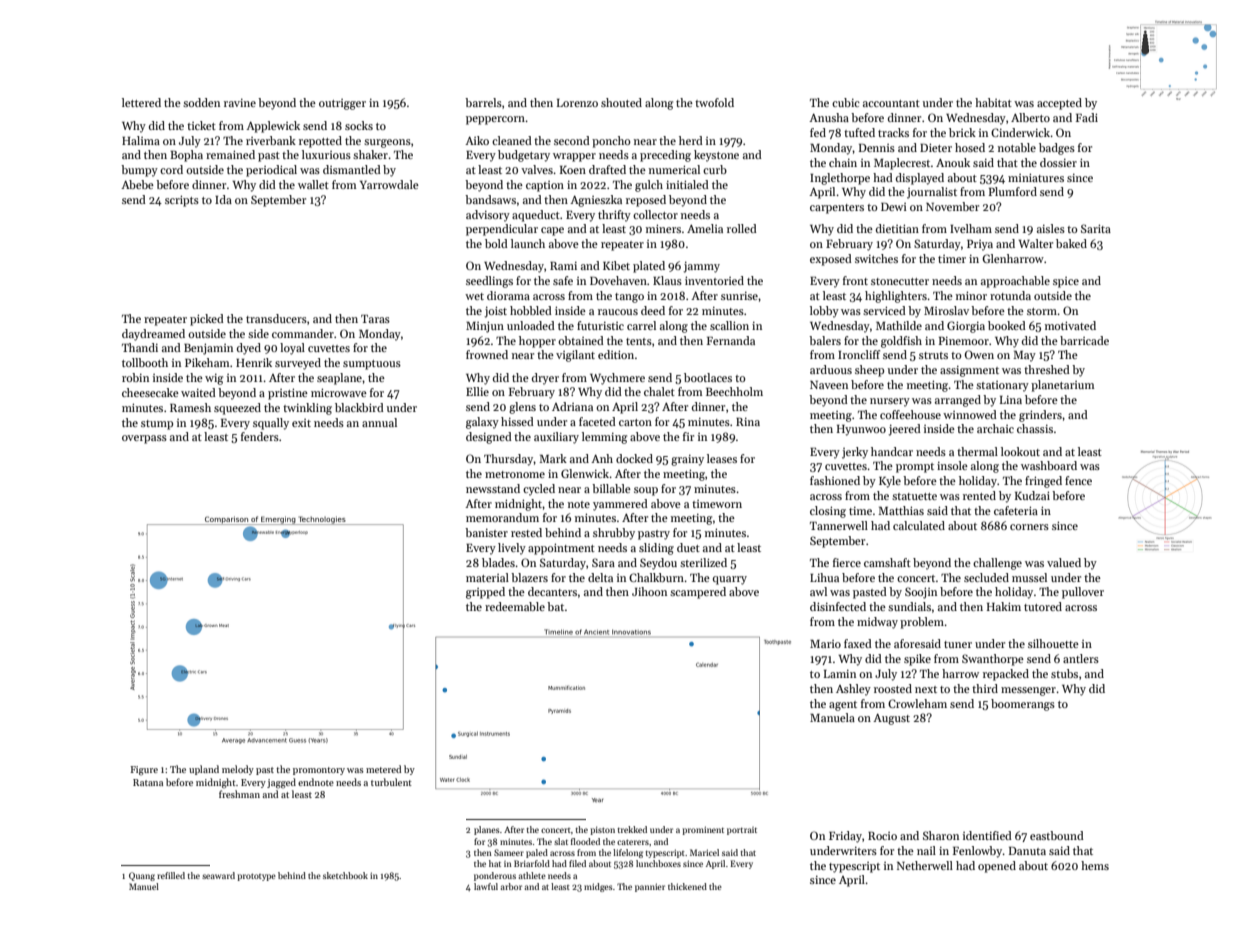  What do you see at coordinates (714, 280) in the screenshot?
I see `inventoried` at bounding box center [714, 280].
